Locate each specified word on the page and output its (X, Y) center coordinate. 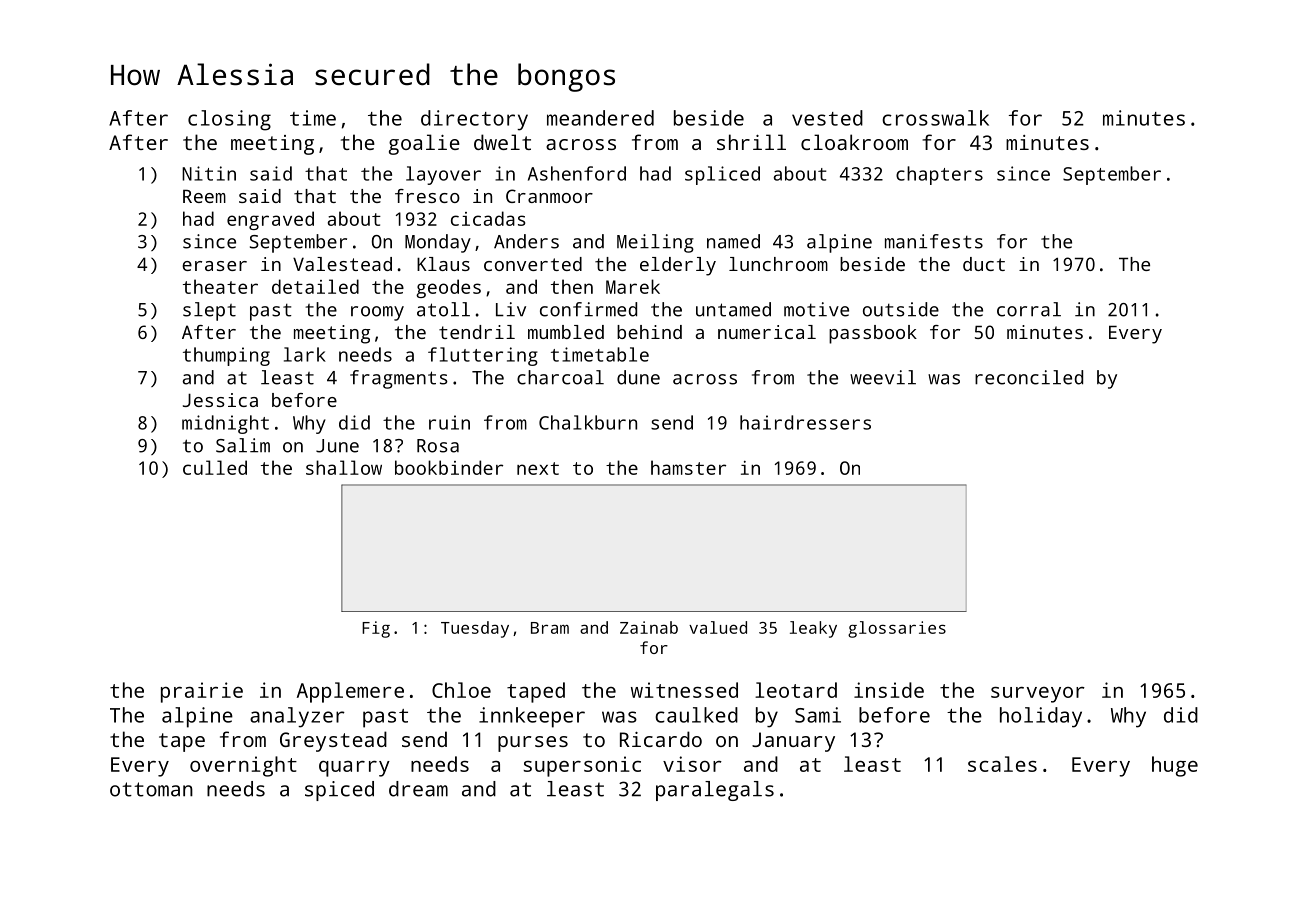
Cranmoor (549, 196)
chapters (939, 175)
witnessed (684, 690)
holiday (1041, 717)
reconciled (1029, 377)
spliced (722, 175)
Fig (376, 629)
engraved (270, 220)
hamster (688, 467)
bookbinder (449, 467)
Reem (204, 196)
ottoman (151, 789)
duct (984, 264)
